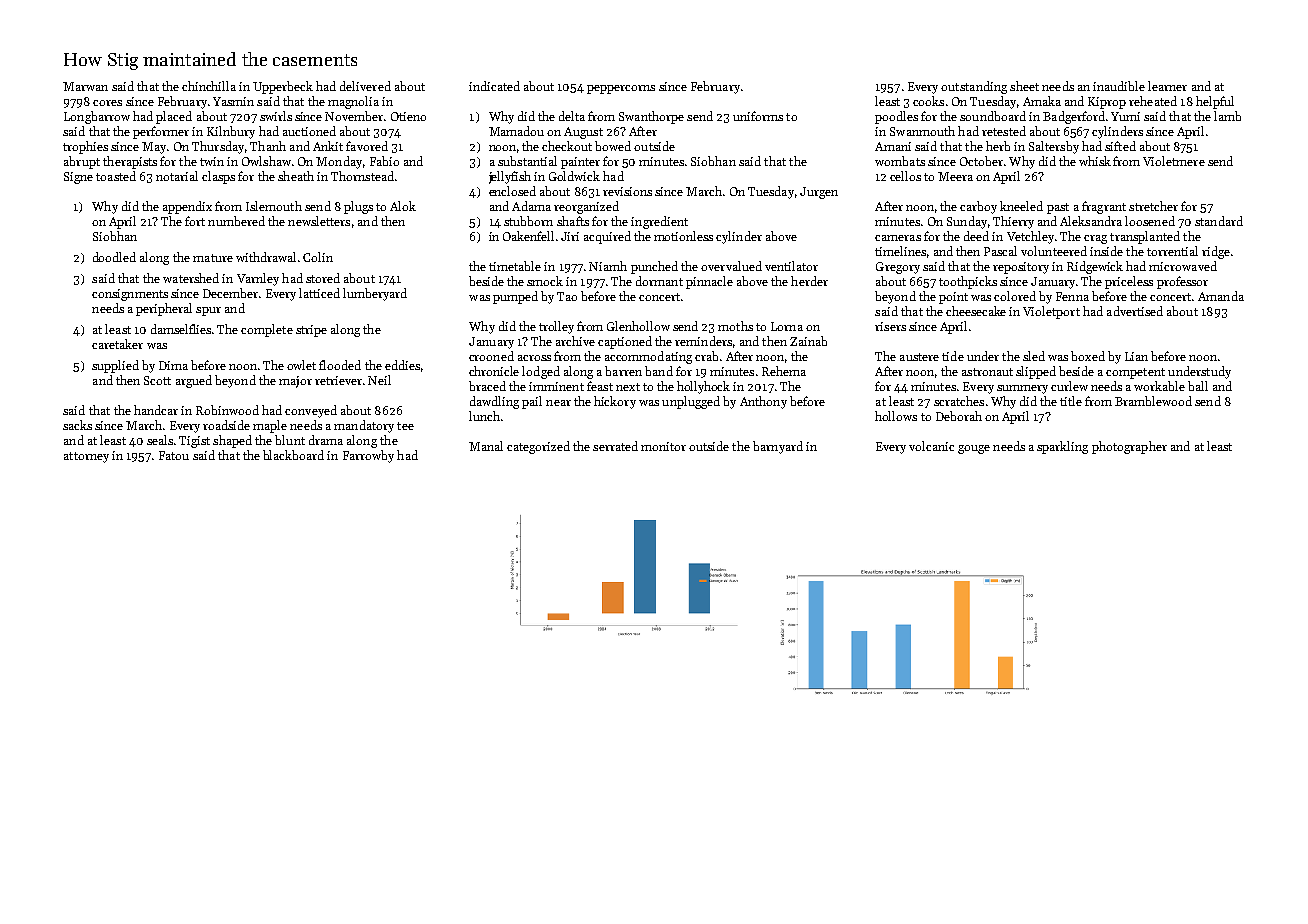 The image size is (1308, 924). What do you see at coordinates (531, 206) in the screenshot?
I see `Adama` at bounding box center [531, 206].
